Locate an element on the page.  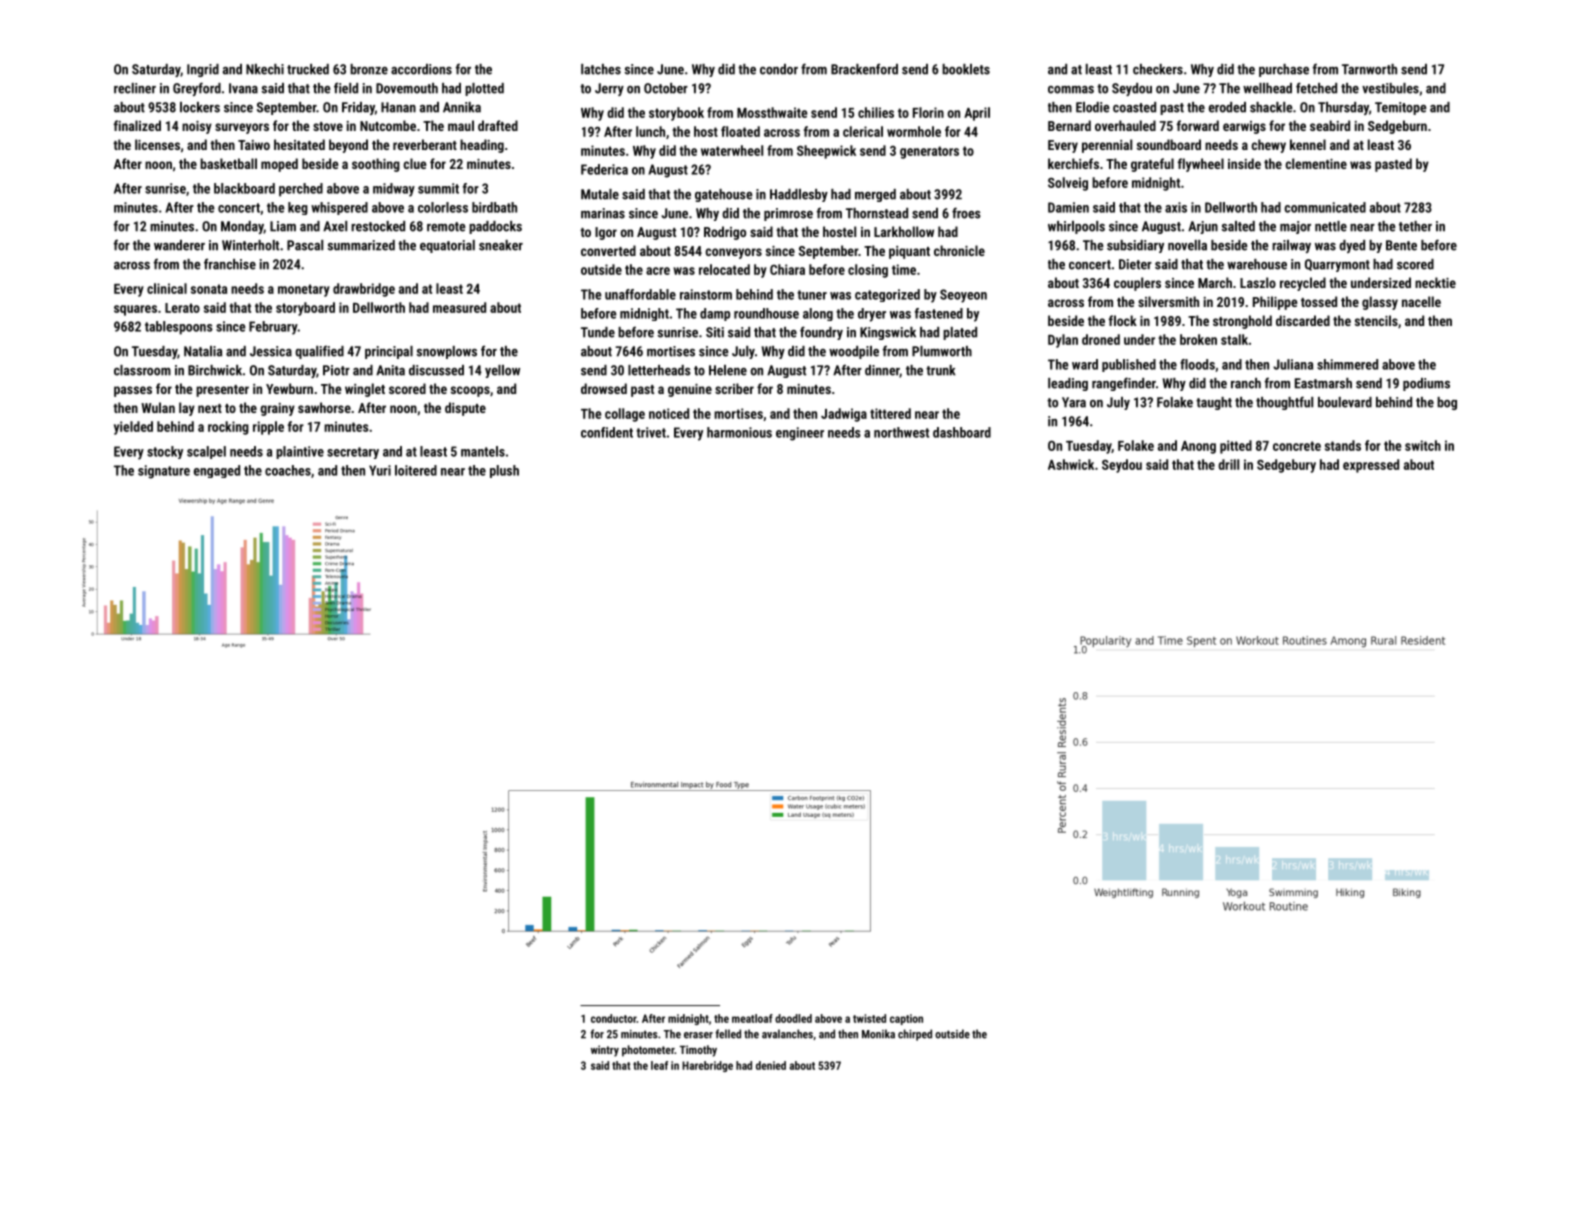
engaged is located at coordinates (217, 471).
